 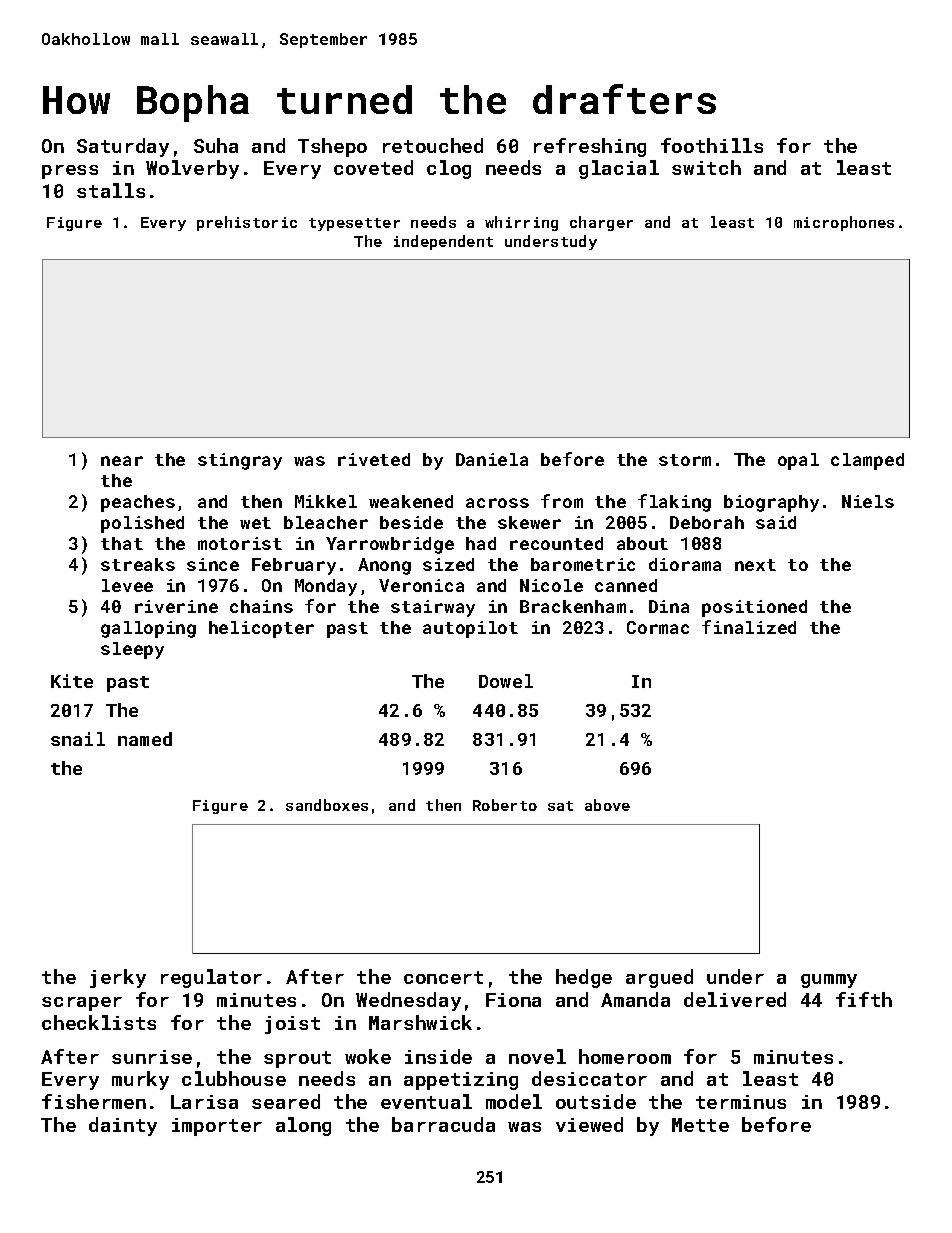 What do you see at coordinates (712, 145) in the page?
I see `foothills` at bounding box center [712, 145].
